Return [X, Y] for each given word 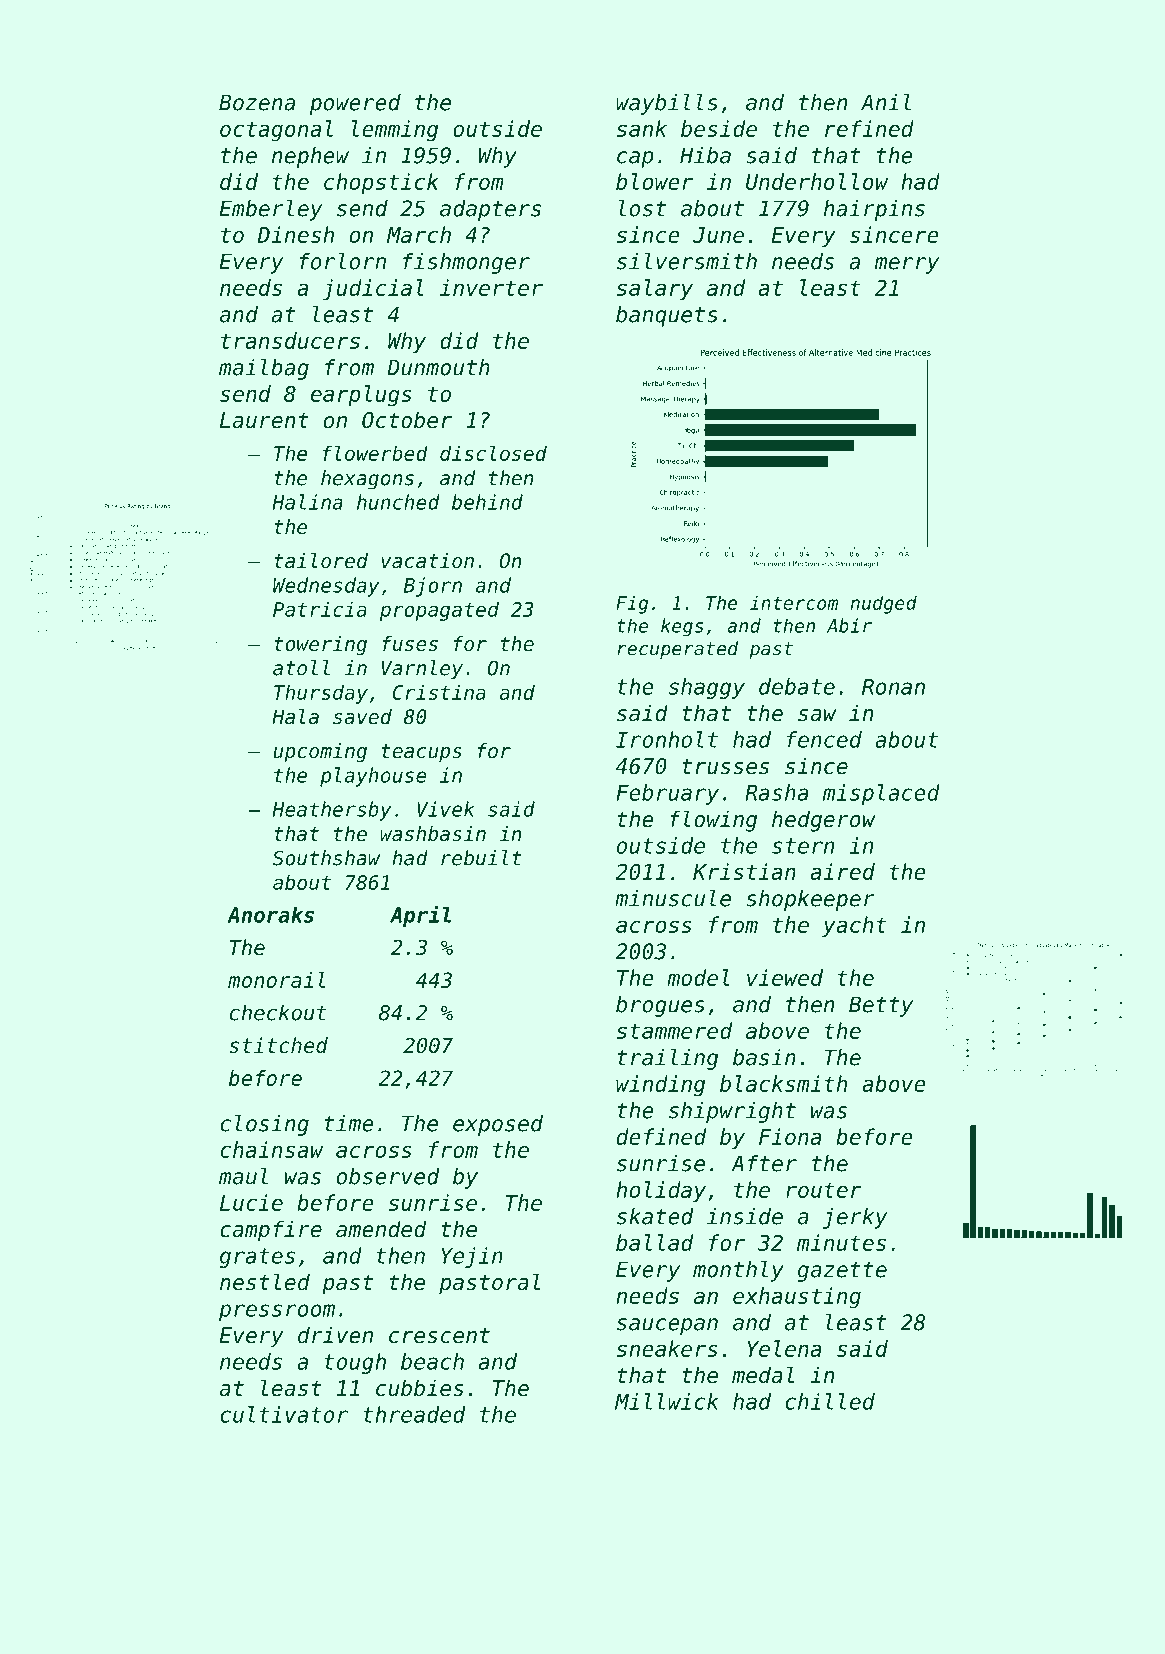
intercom [794, 602]
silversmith [687, 261]
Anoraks [270, 915]
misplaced [881, 794]
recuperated [677, 650]
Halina [307, 502]
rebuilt [481, 858]
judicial [373, 289]
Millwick [666, 1401]
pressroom [277, 1312]
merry [907, 265]
